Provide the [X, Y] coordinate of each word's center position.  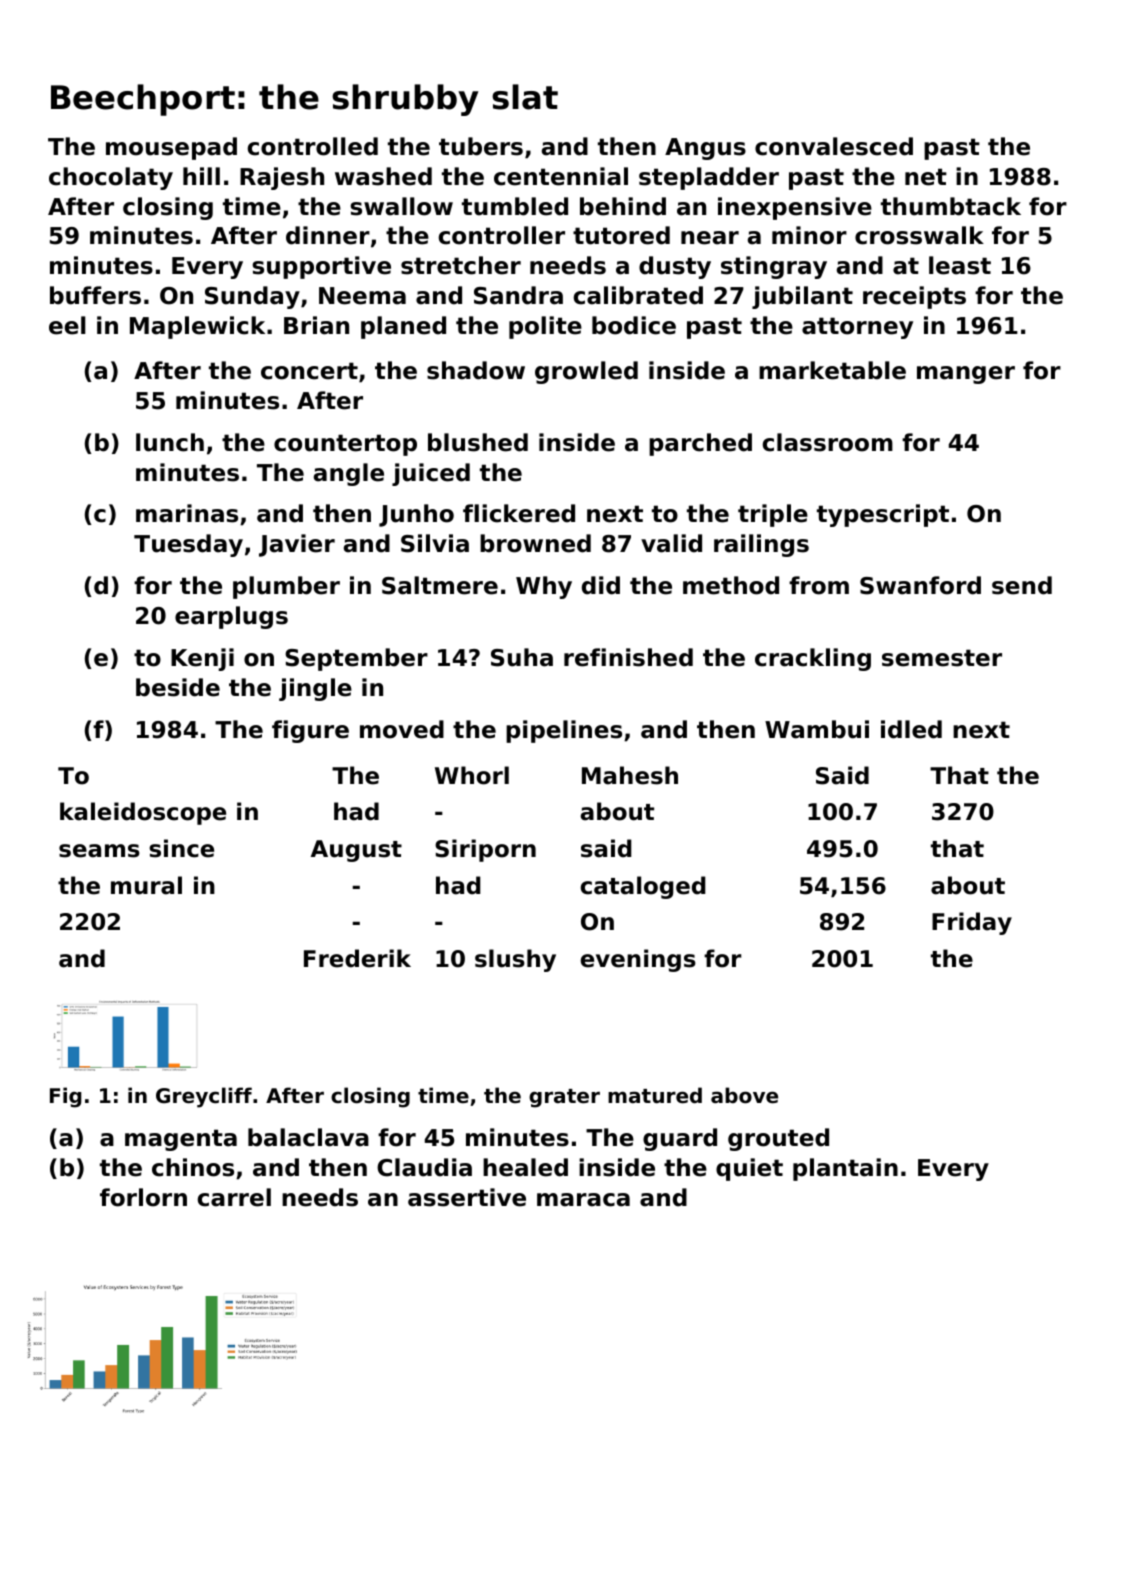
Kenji [202, 659]
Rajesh [282, 178]
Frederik [357, 958]
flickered [519, 513]
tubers [481, 146]
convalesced [834, 146]
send [1022, 585]
